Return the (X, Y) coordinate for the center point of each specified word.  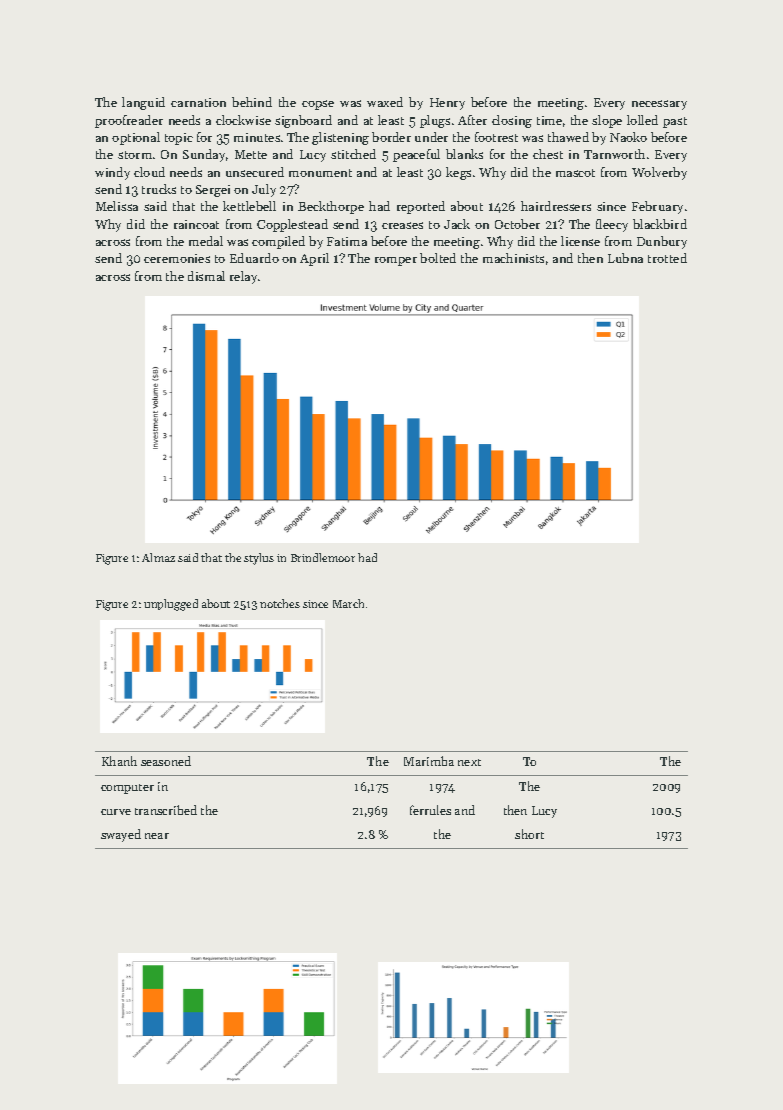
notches (280, 603)
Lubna (625, 258)
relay (243, 277)
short (529, 834)
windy (112, 173)
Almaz (158, 557)
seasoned (166, 761)
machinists (513, 258)
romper (396, 261)
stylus (259, 559)
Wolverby (659, 173)
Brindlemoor (323, 557)
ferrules (430, 810)
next (469, 762)
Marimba (429, 761)
